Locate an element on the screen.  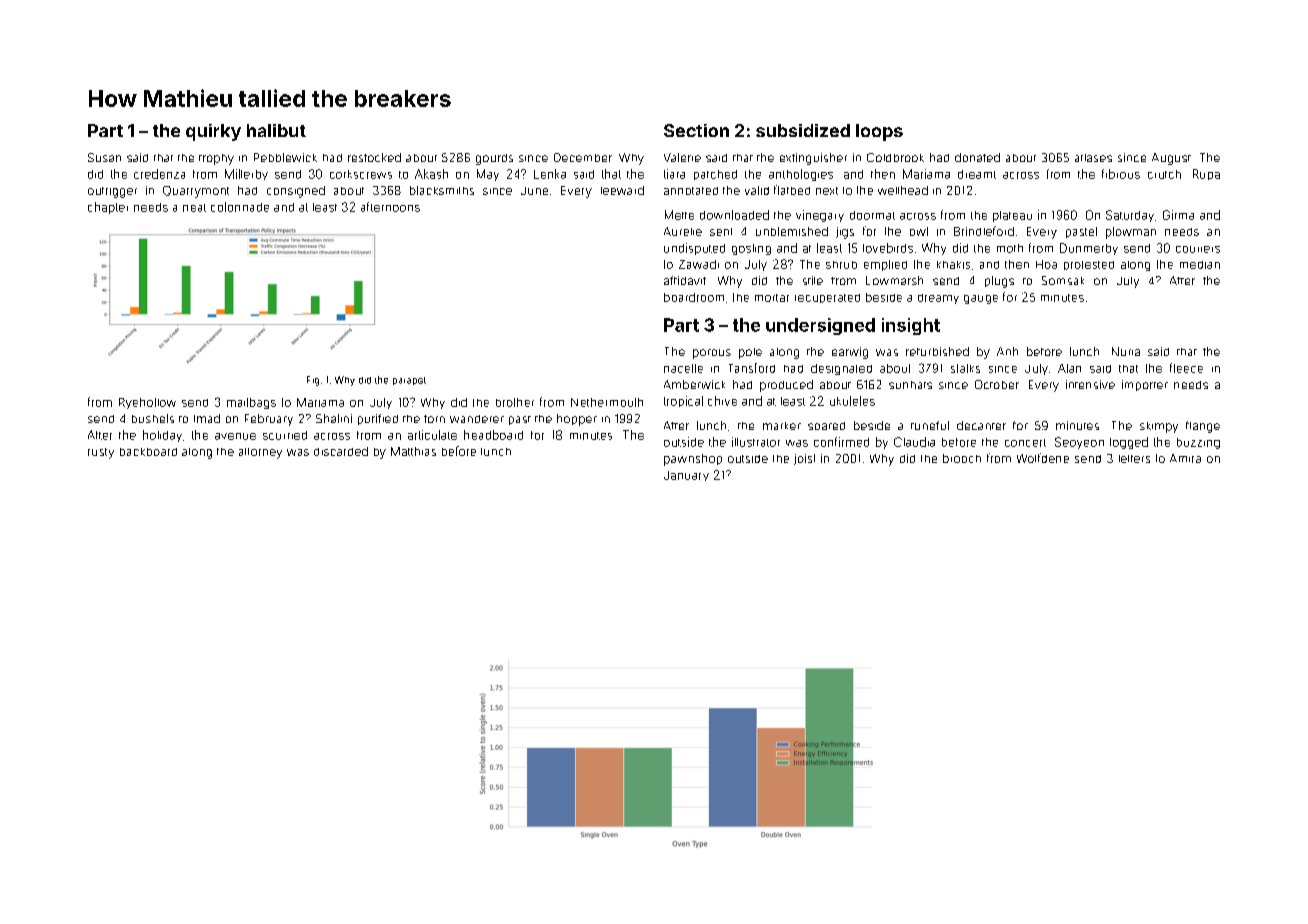
halibut is located at coordinates (276, 130).
